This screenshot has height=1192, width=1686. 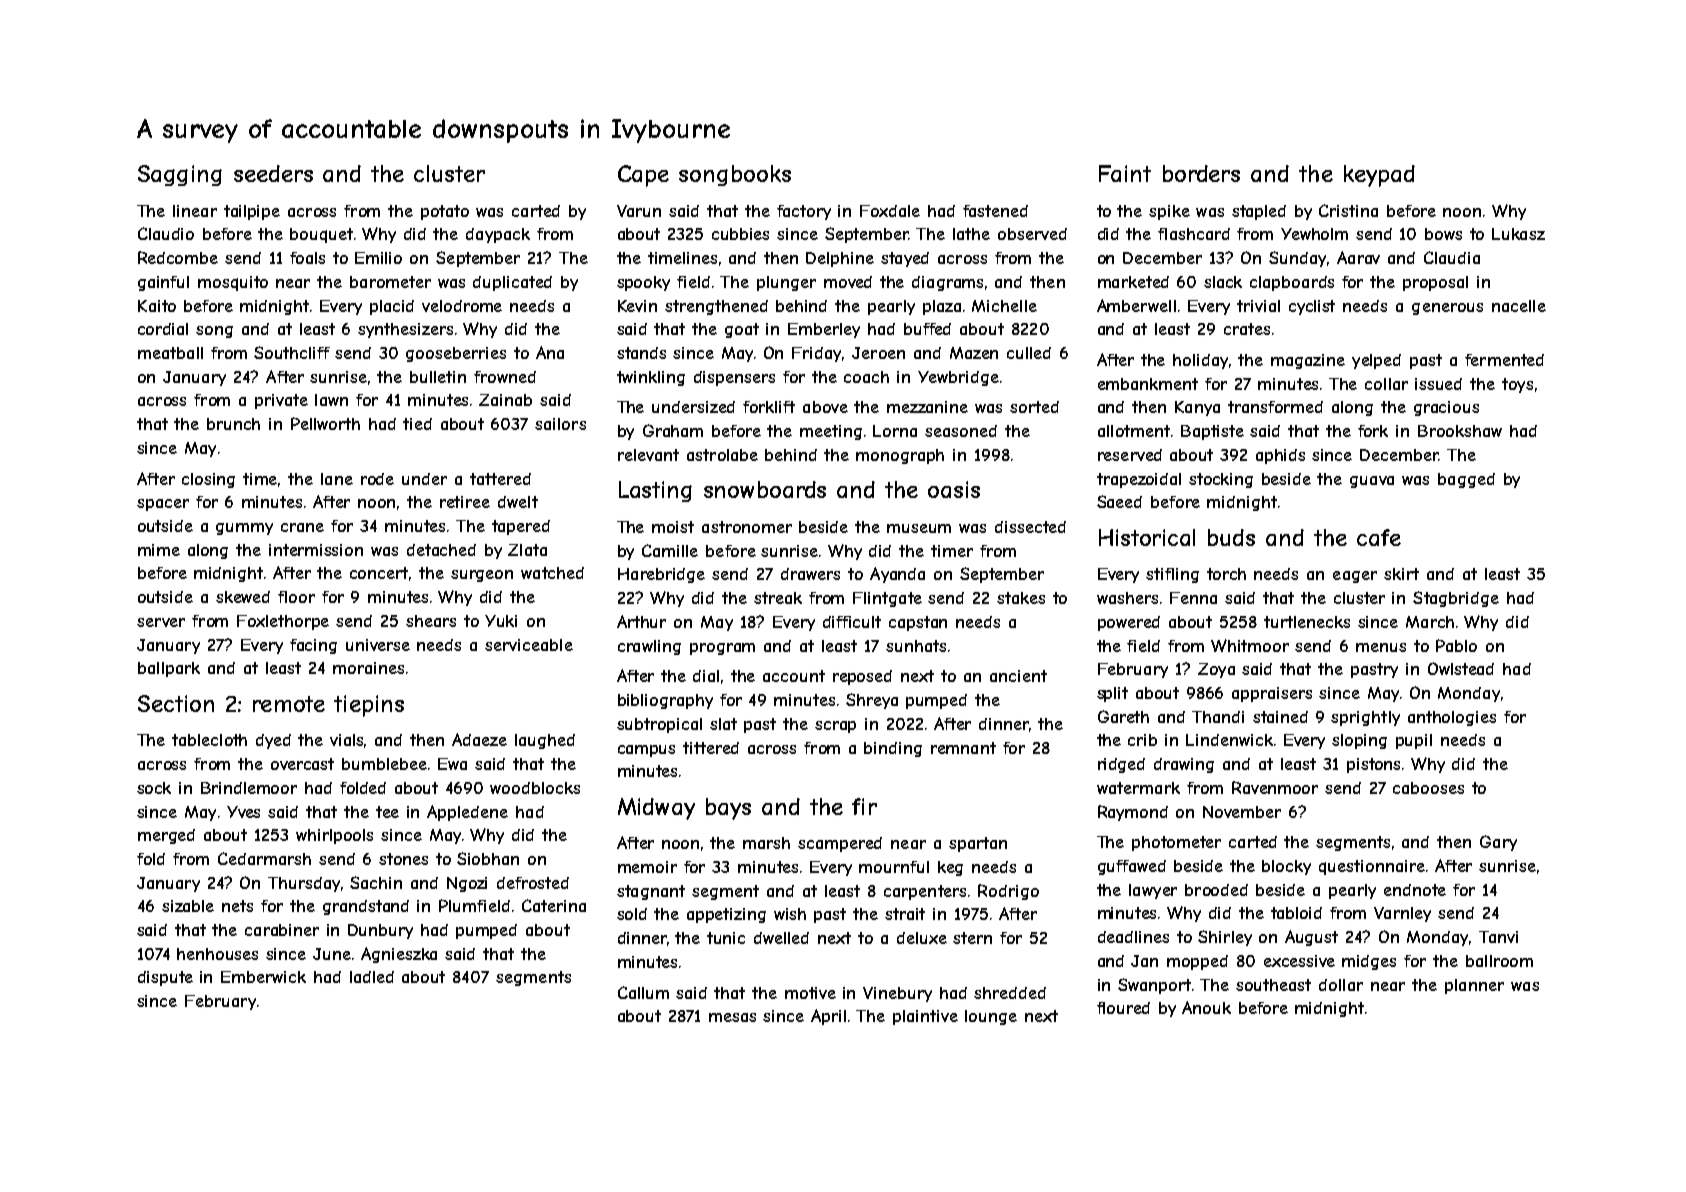 What do you see at coordinates (1372, 867) in the screenshot?
I see `questionnaire` at bounding box center [1372, 867].
